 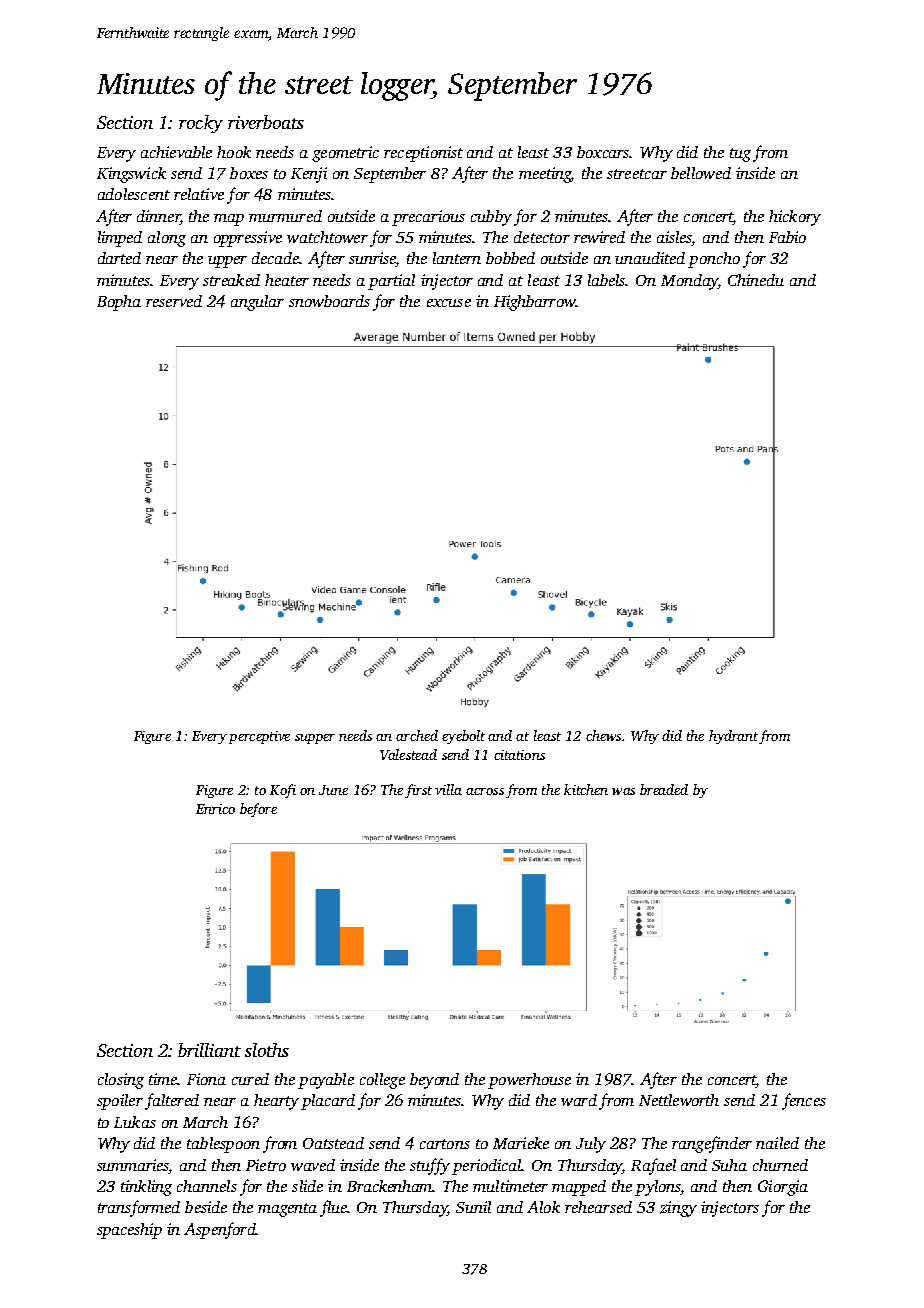 I want to click on across, so click(x=485, y=791).
